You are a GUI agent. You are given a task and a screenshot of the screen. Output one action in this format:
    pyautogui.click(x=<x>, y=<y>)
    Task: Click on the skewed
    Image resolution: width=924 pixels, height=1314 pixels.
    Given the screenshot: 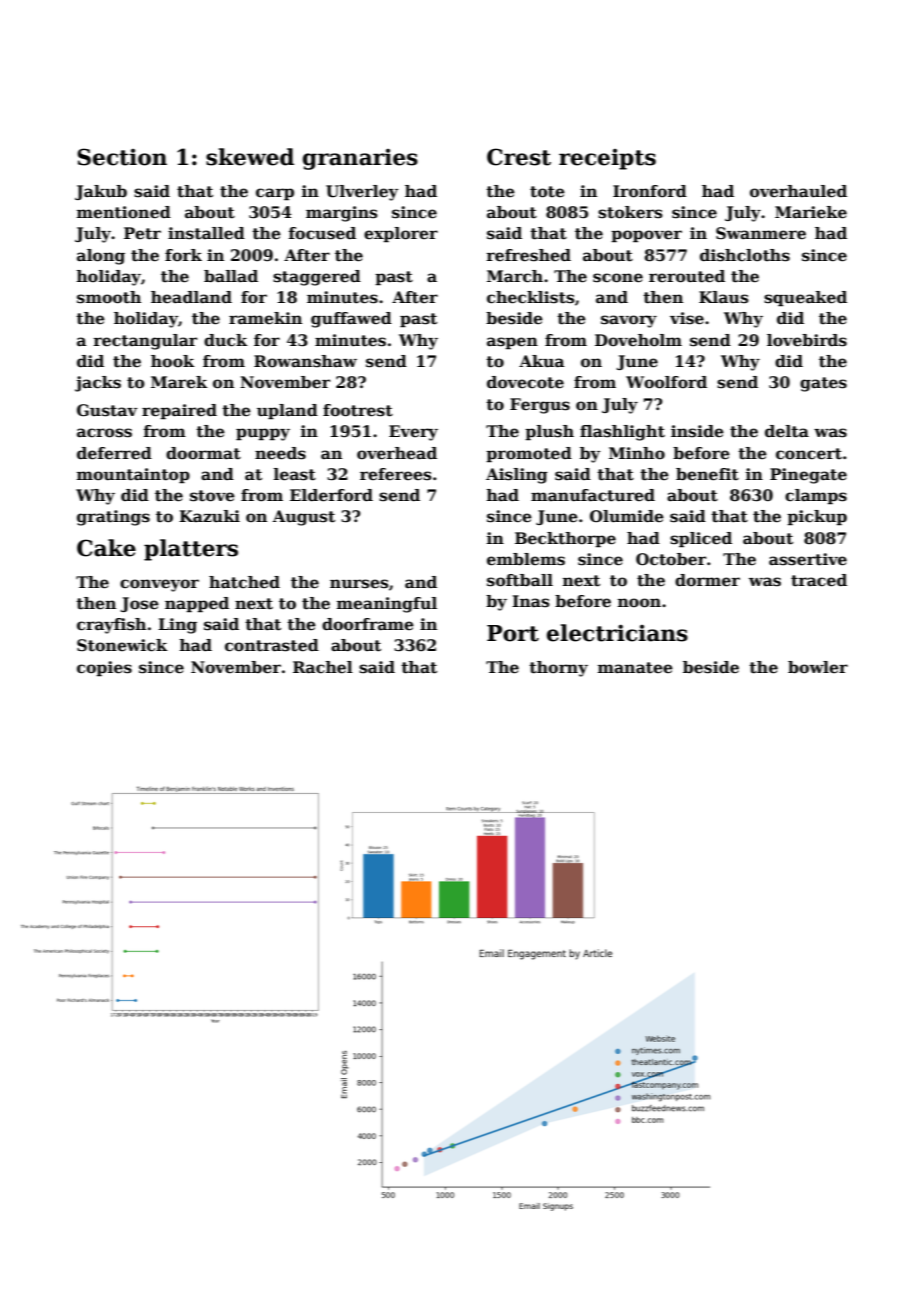 What is the action you would take?
    pyautogui.click(x=250, y=157)
